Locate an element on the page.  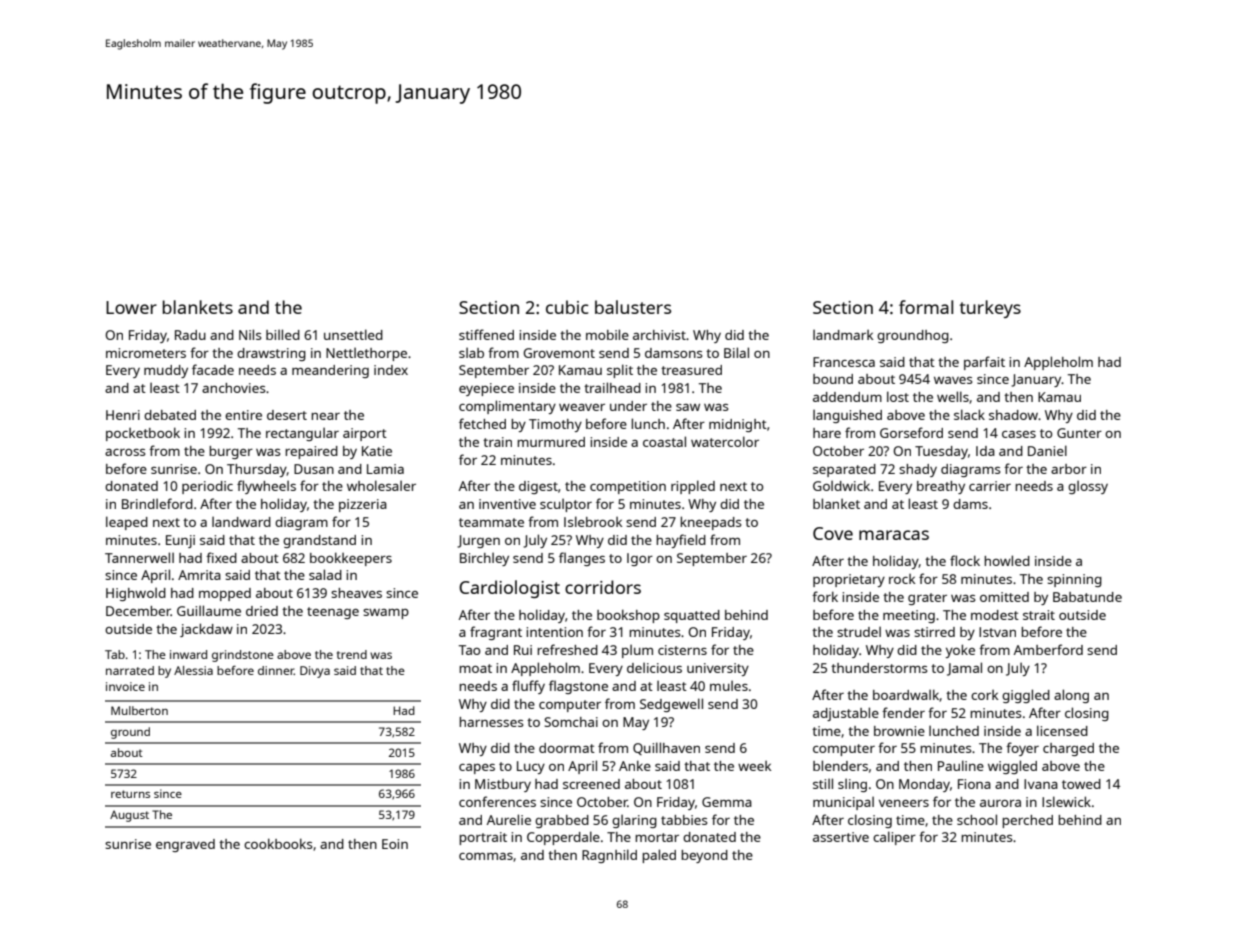
stiffened is located at coordinates (486, 334).
